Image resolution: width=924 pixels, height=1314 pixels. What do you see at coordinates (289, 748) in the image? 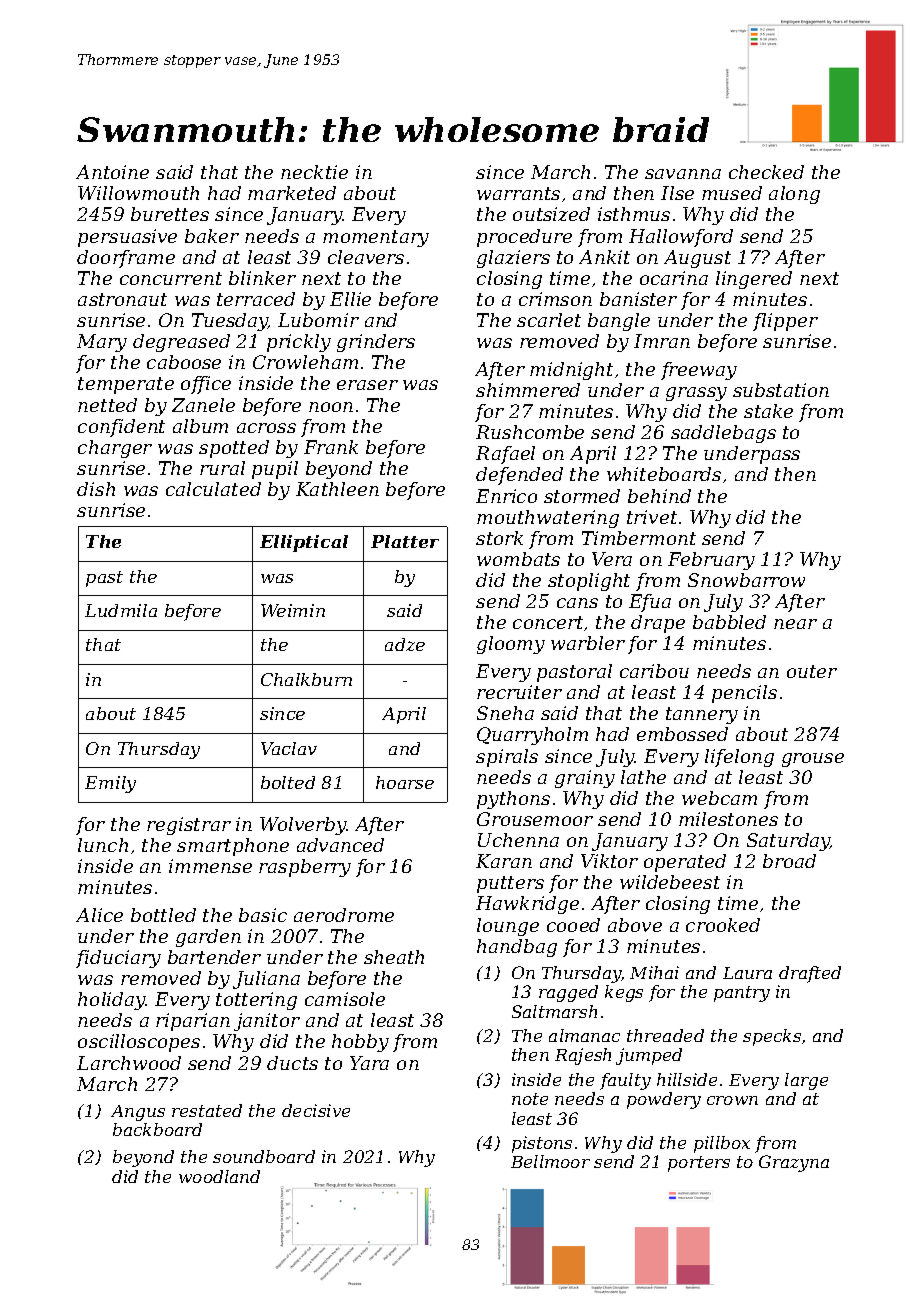
I see `Vaclav` at bounding box center [289, 748].
